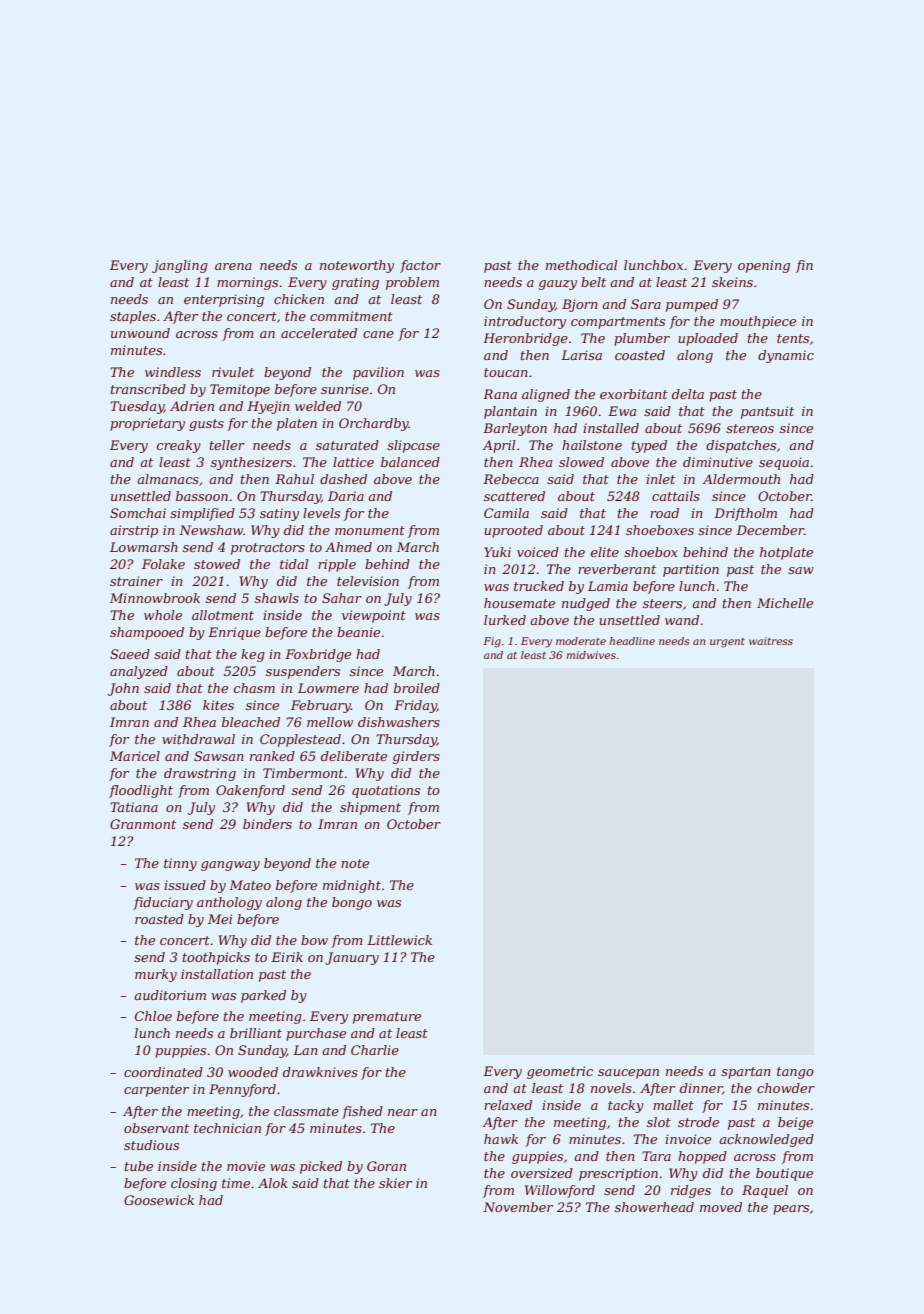  I want to click on Goosewick, so click(159, 1200).
